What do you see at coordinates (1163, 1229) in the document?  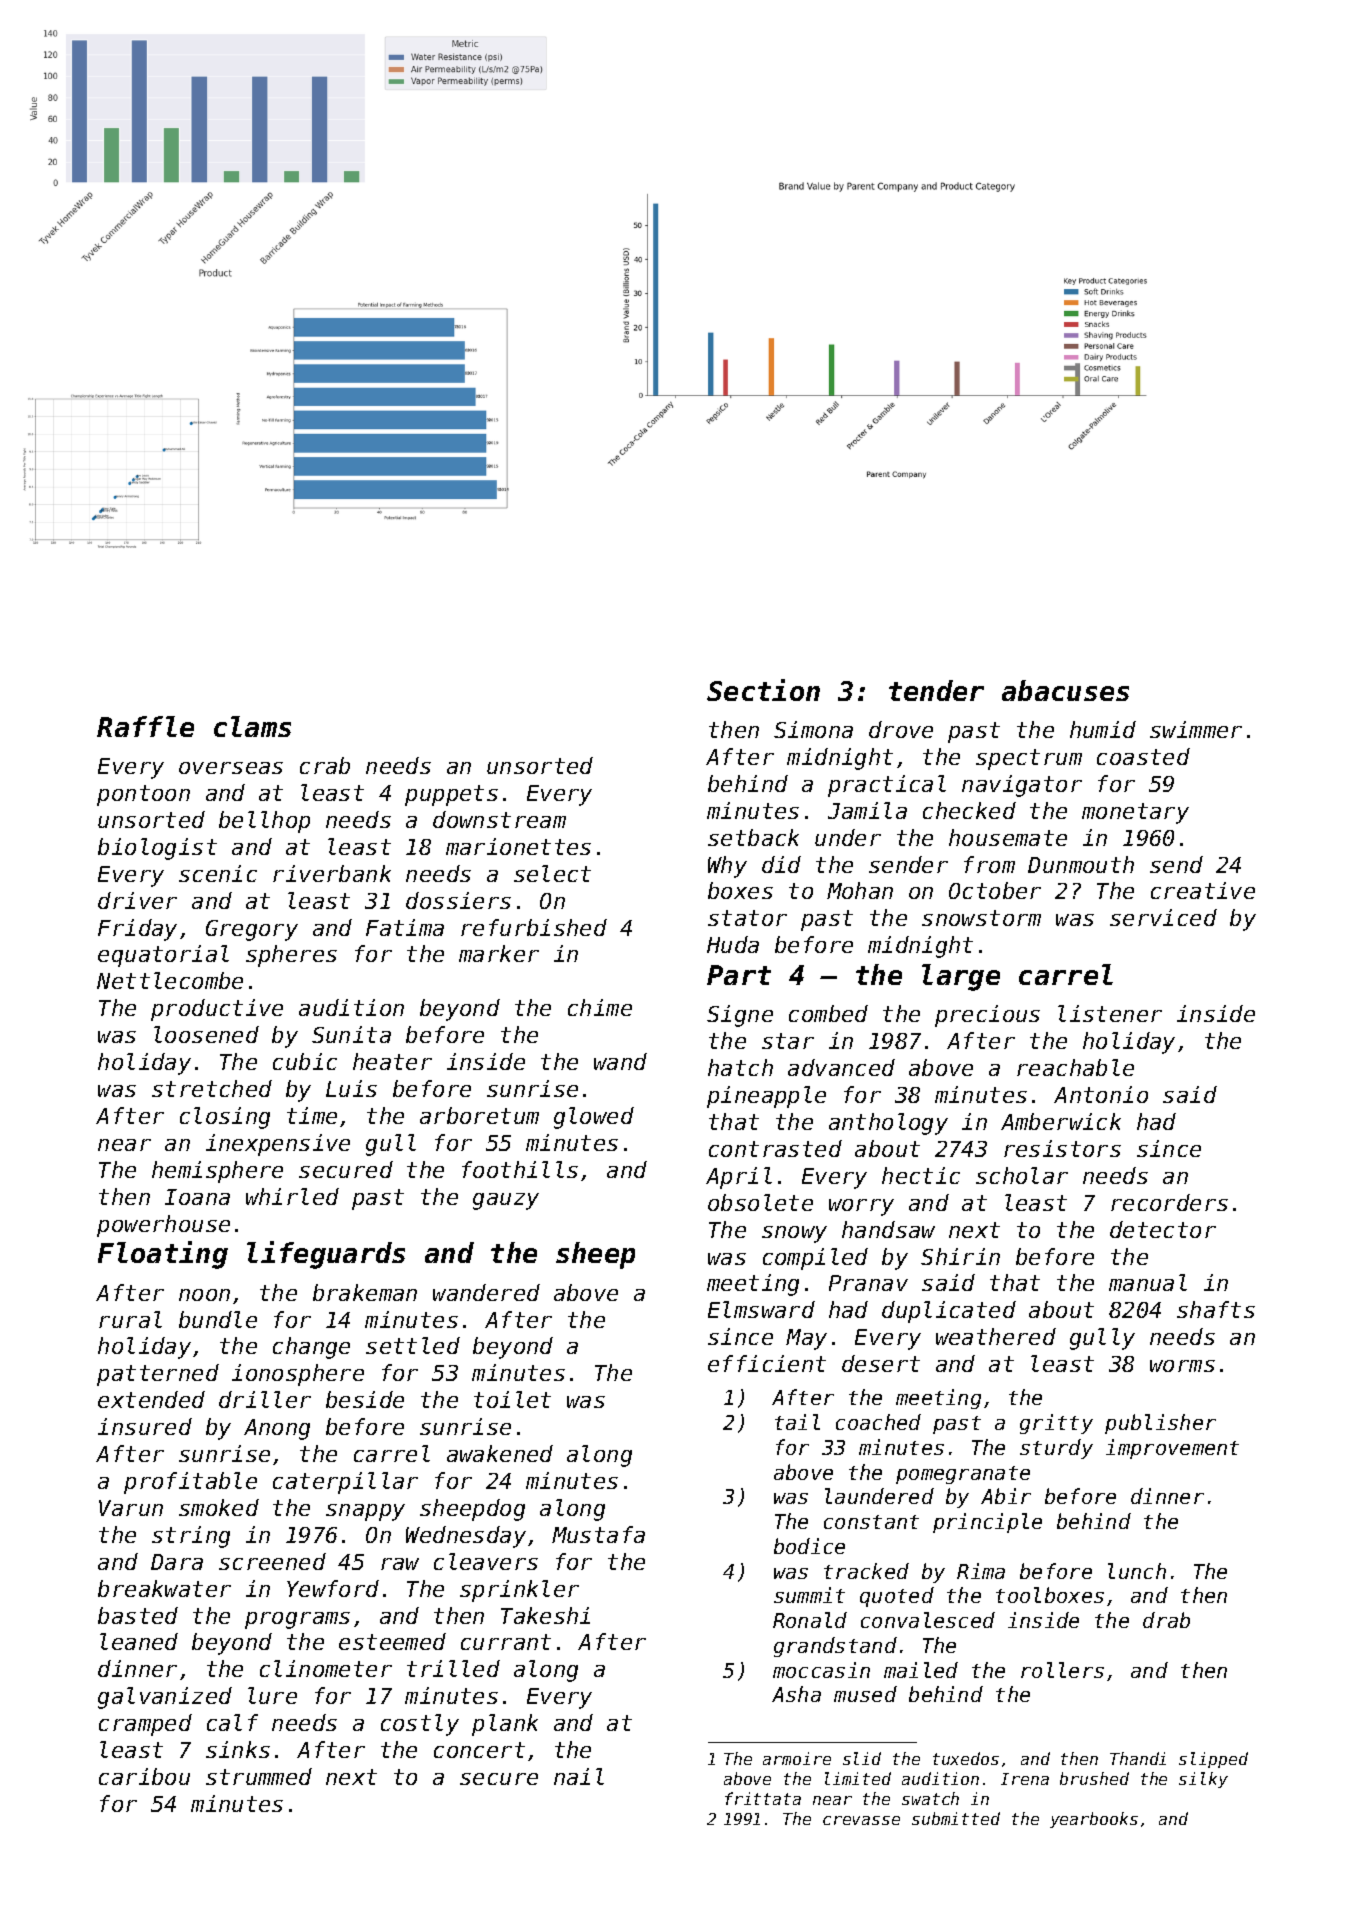 I see `detector` at bounding box center [1163, 1229].
